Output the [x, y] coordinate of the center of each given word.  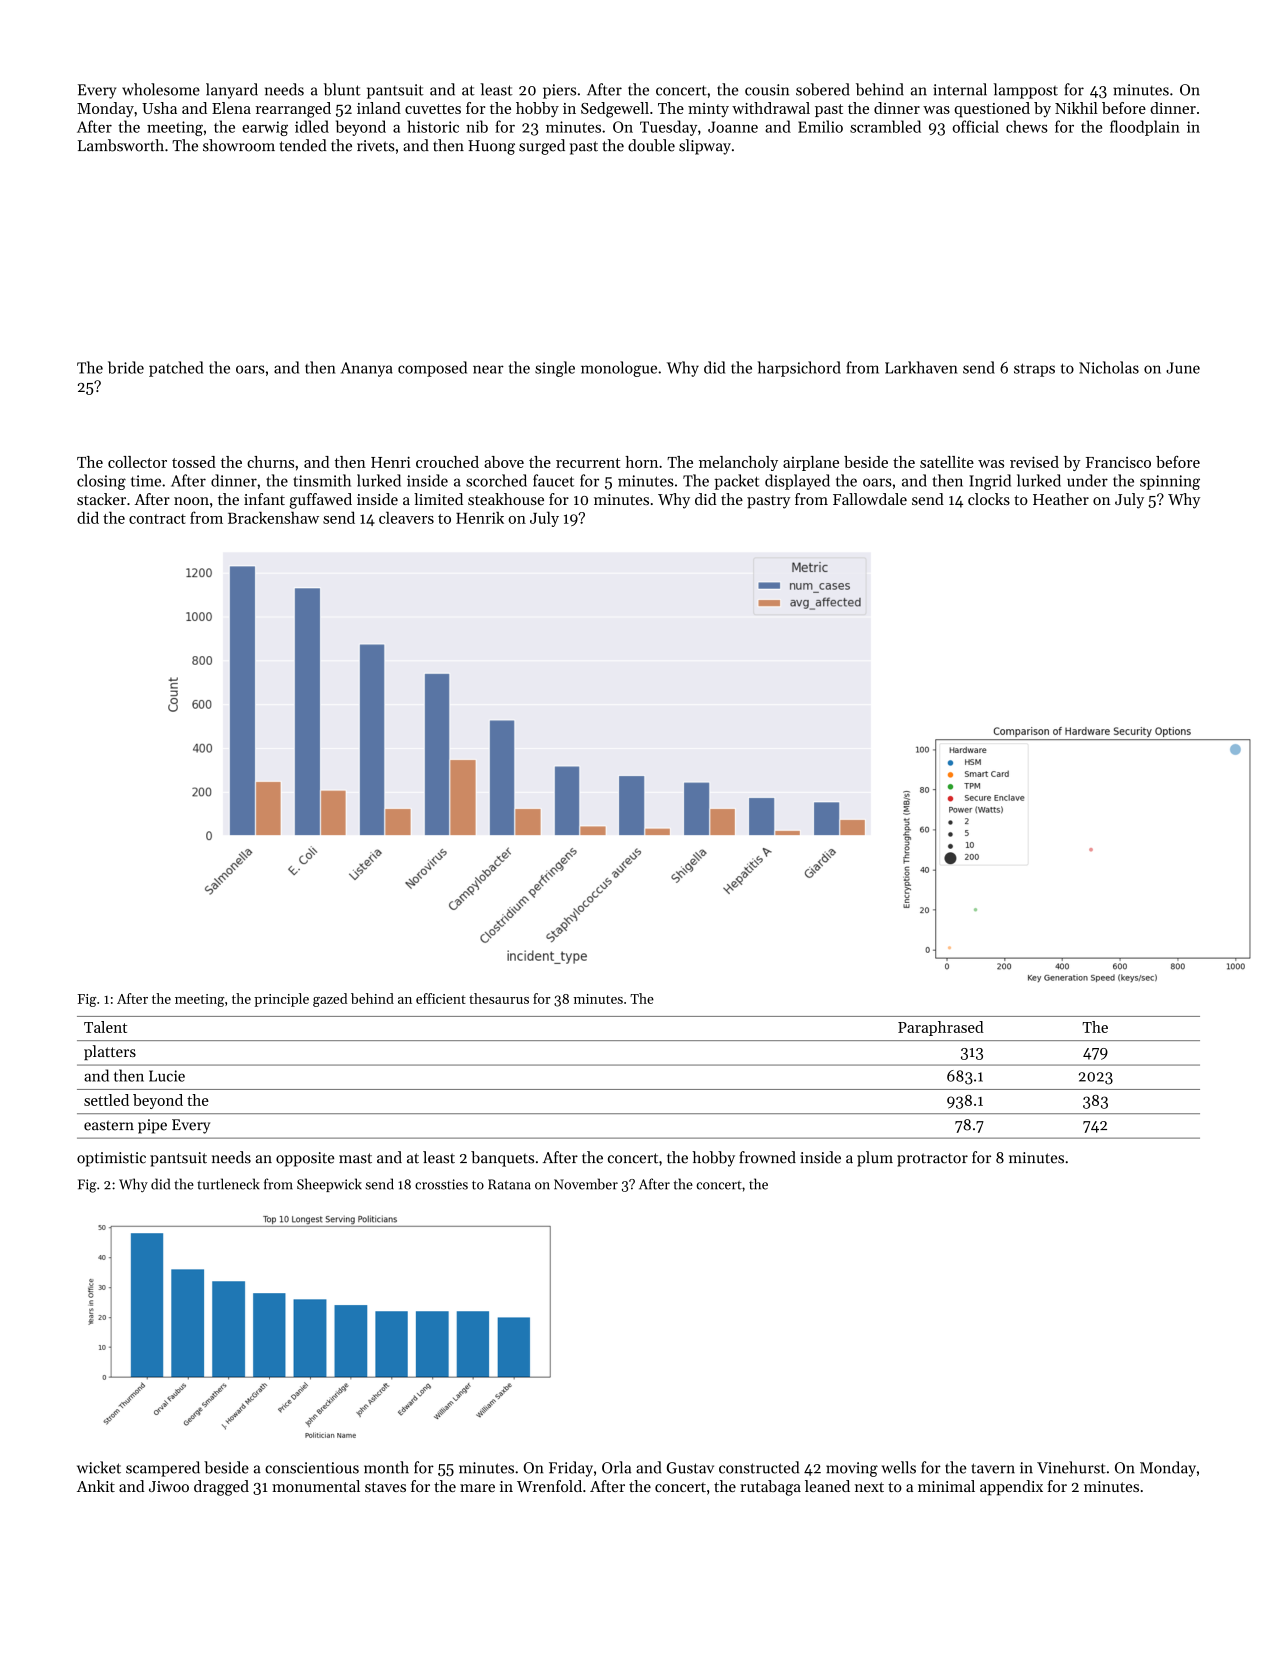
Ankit [96, 1486]
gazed [330, 1000]
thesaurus [499, 998]
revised [1034, 462]
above [504, 462]
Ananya [367, 369]
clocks [989, 499]
